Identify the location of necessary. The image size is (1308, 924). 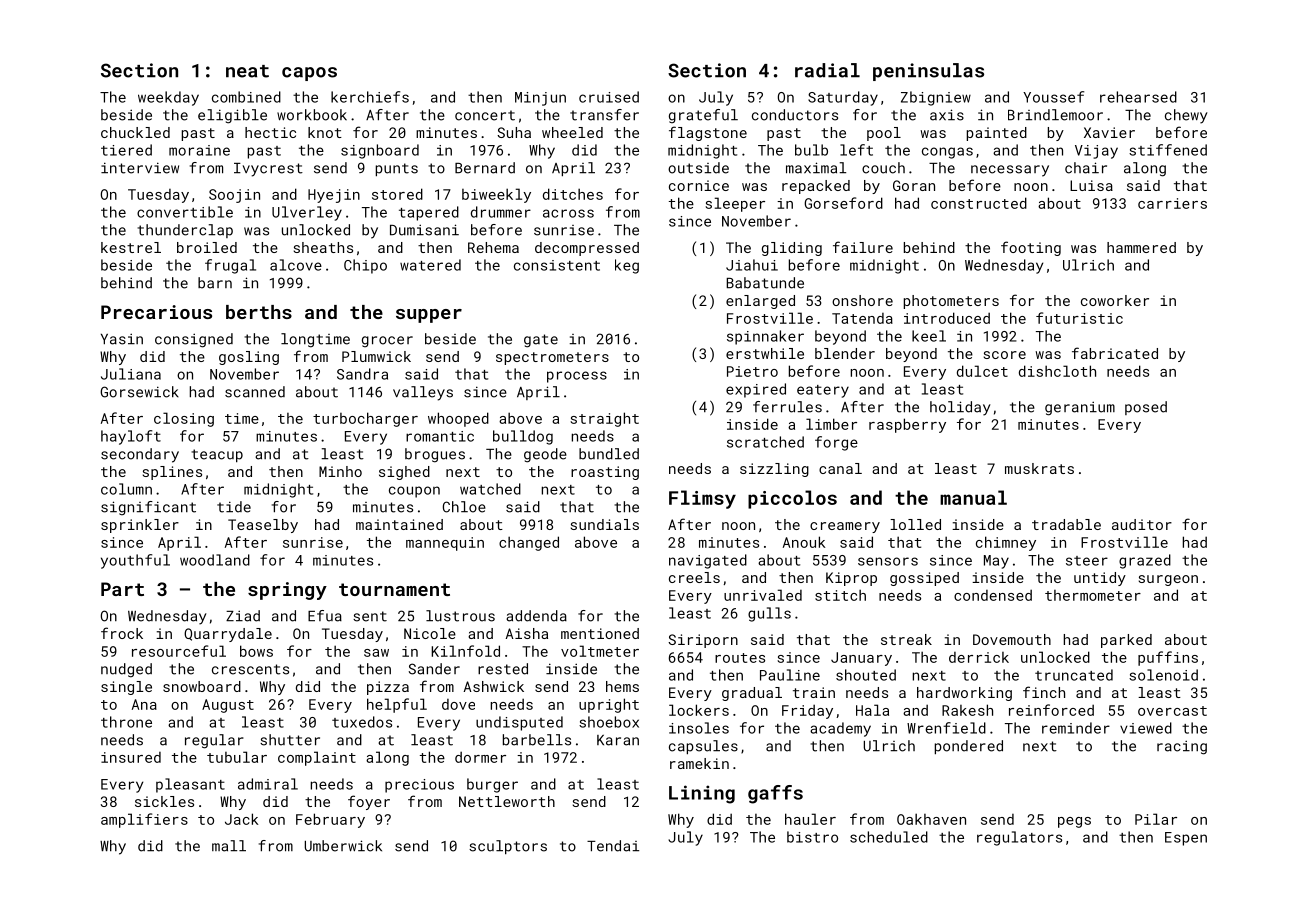
(1010, 171).
